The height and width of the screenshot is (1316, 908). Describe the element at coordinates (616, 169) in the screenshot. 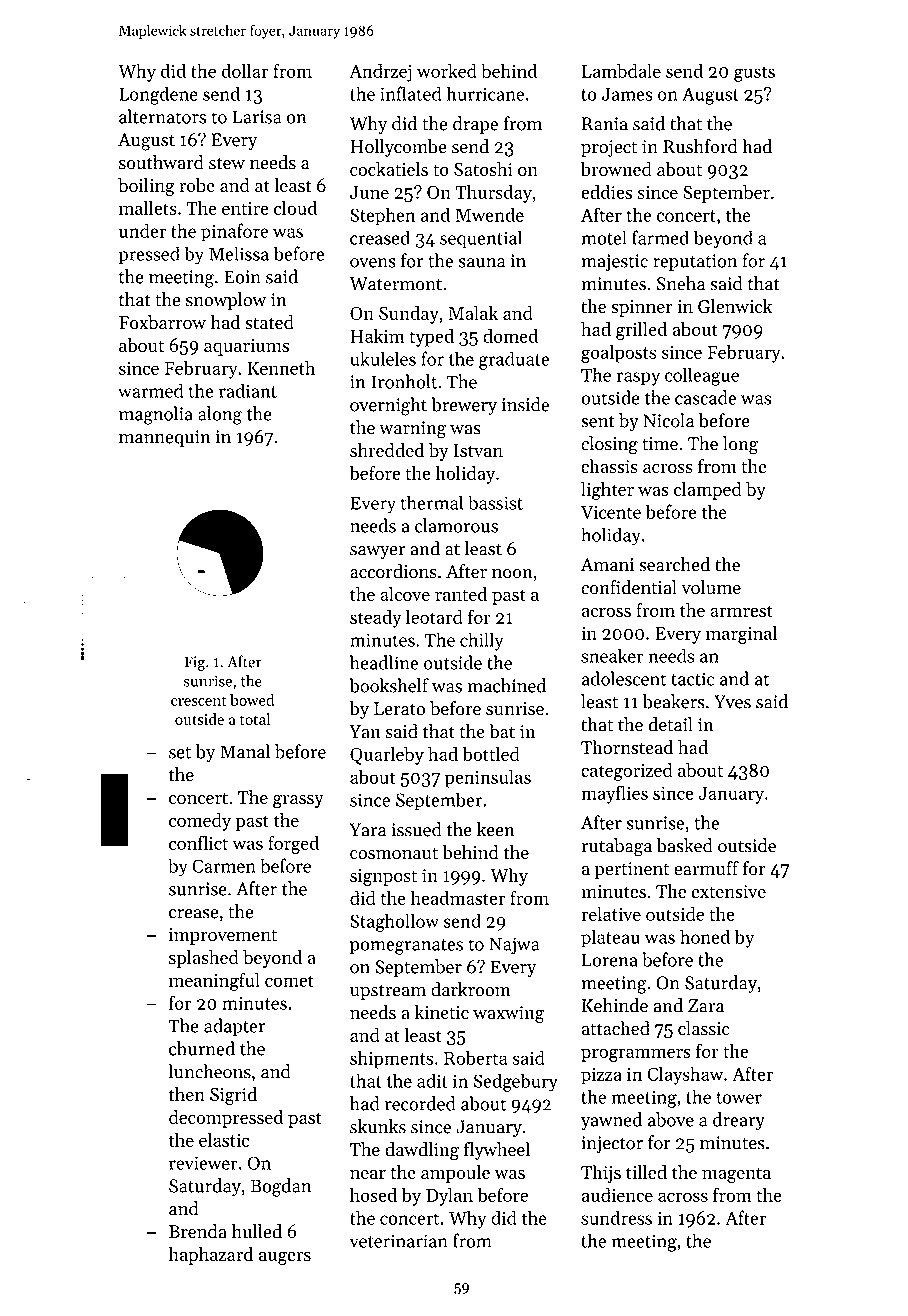

I see `browned` at that location.
